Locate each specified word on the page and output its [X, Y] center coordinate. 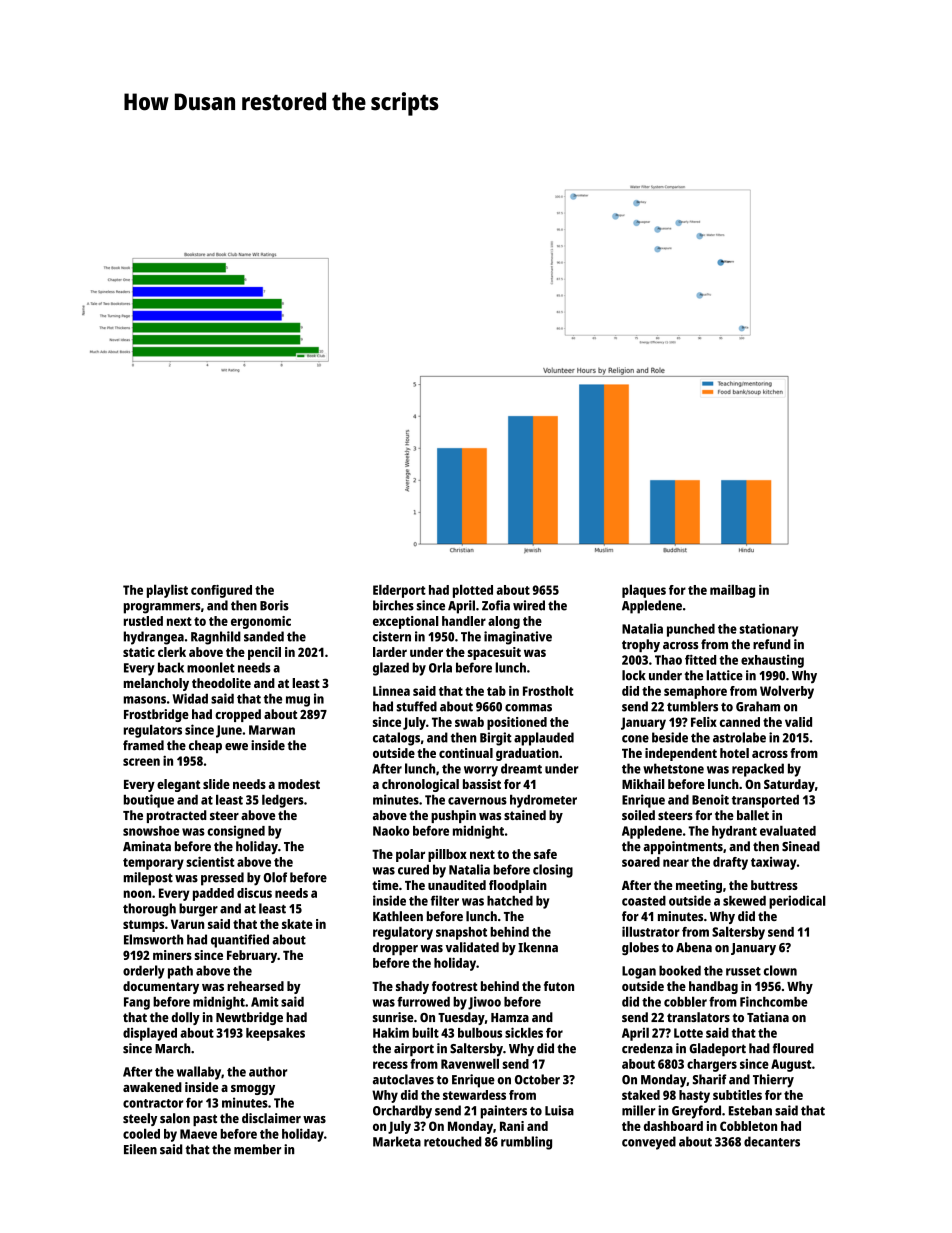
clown [780, 970]
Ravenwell [470, 1063]
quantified [240, 941]
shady [412, 987]
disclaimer [271, 1118]
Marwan [272, 730]
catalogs [396, 739]
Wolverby [787, 692]
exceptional [406, 622]
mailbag [732, 591]
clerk [172, 652]
